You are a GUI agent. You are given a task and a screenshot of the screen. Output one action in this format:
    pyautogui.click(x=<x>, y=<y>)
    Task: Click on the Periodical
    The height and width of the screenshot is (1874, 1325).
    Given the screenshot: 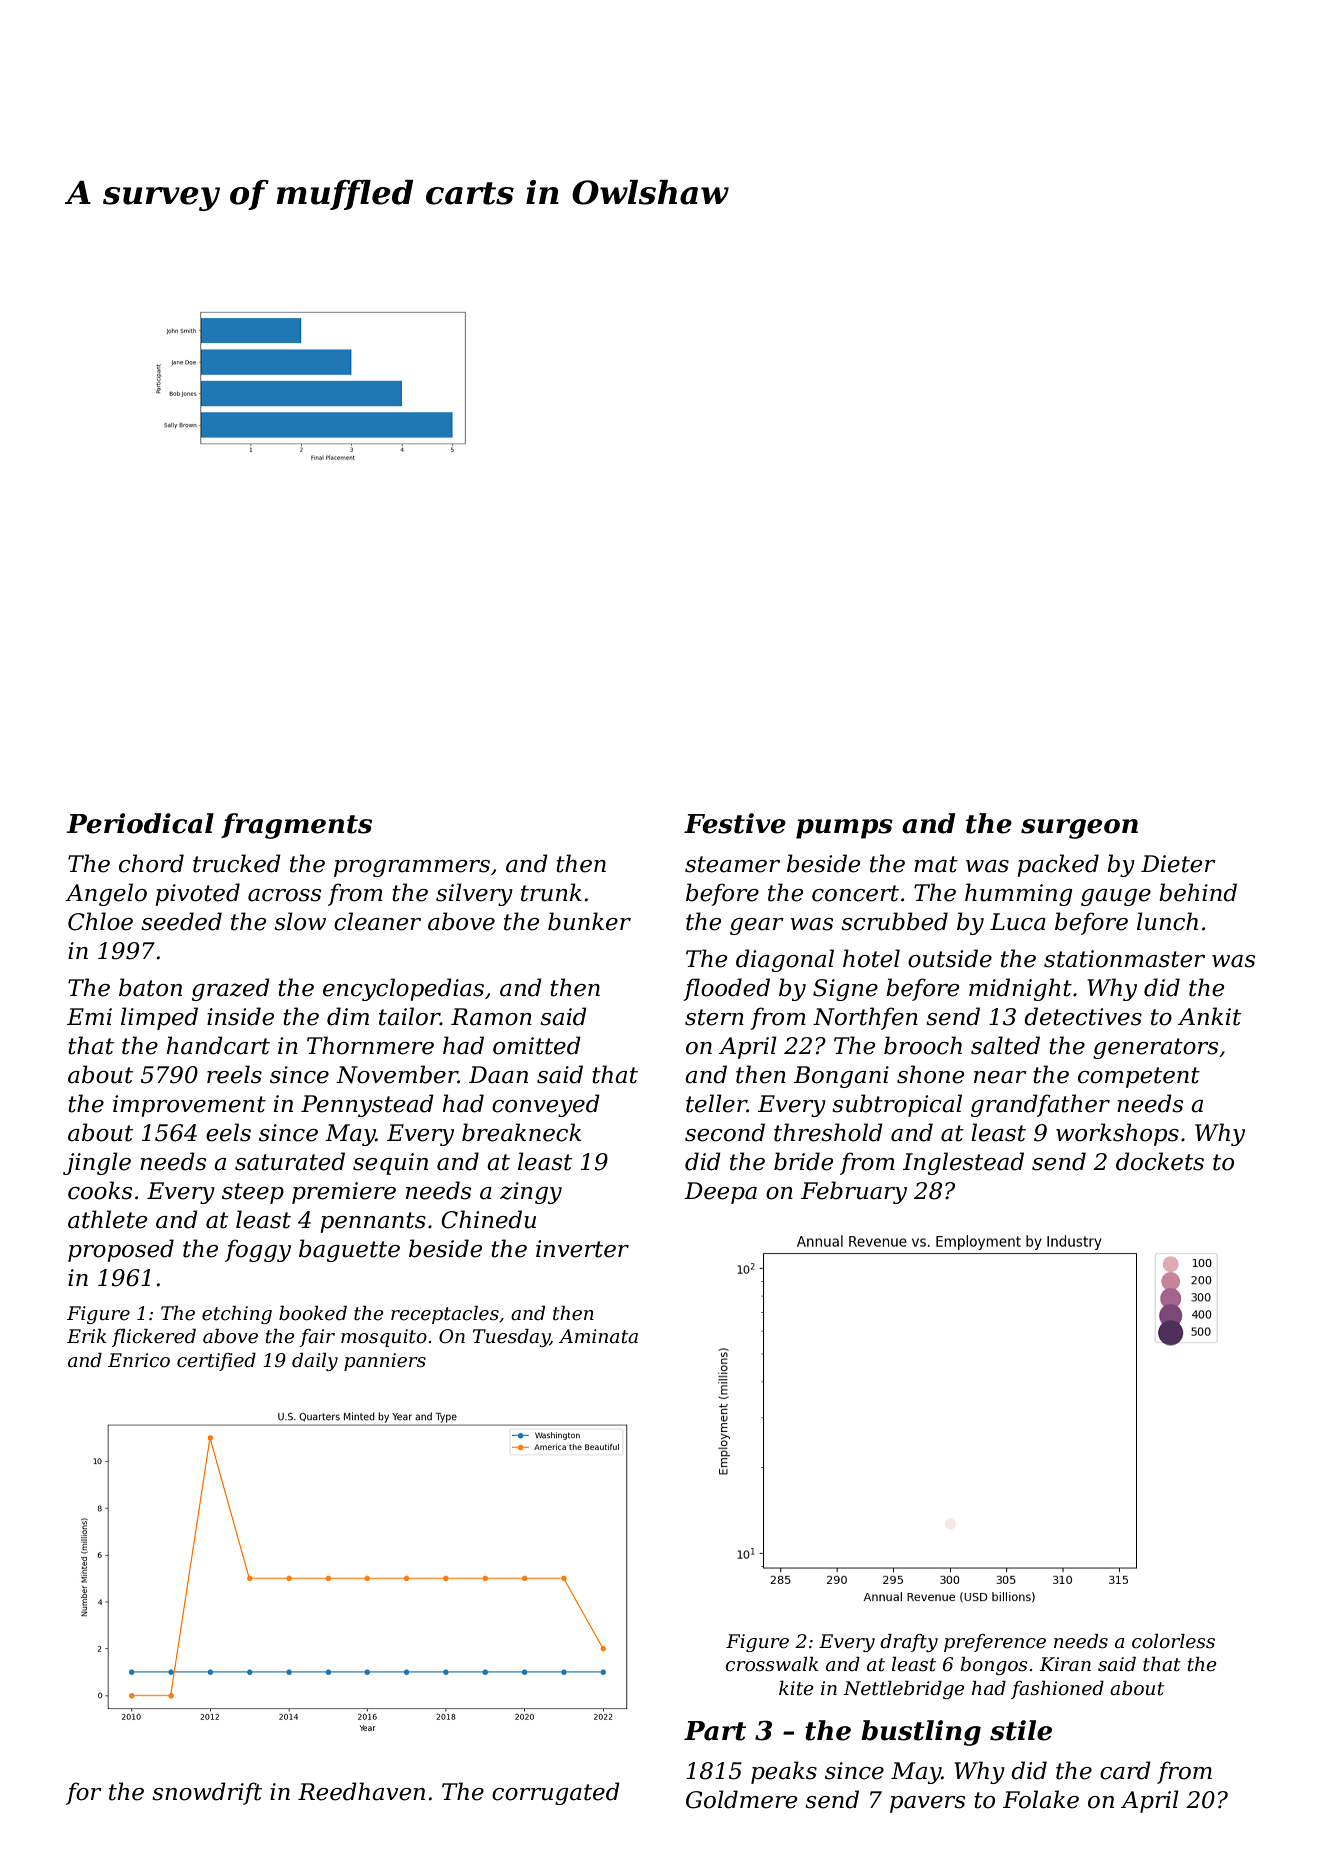 What is the action you would take?
    pyautogui.click(x=140, y=823)
